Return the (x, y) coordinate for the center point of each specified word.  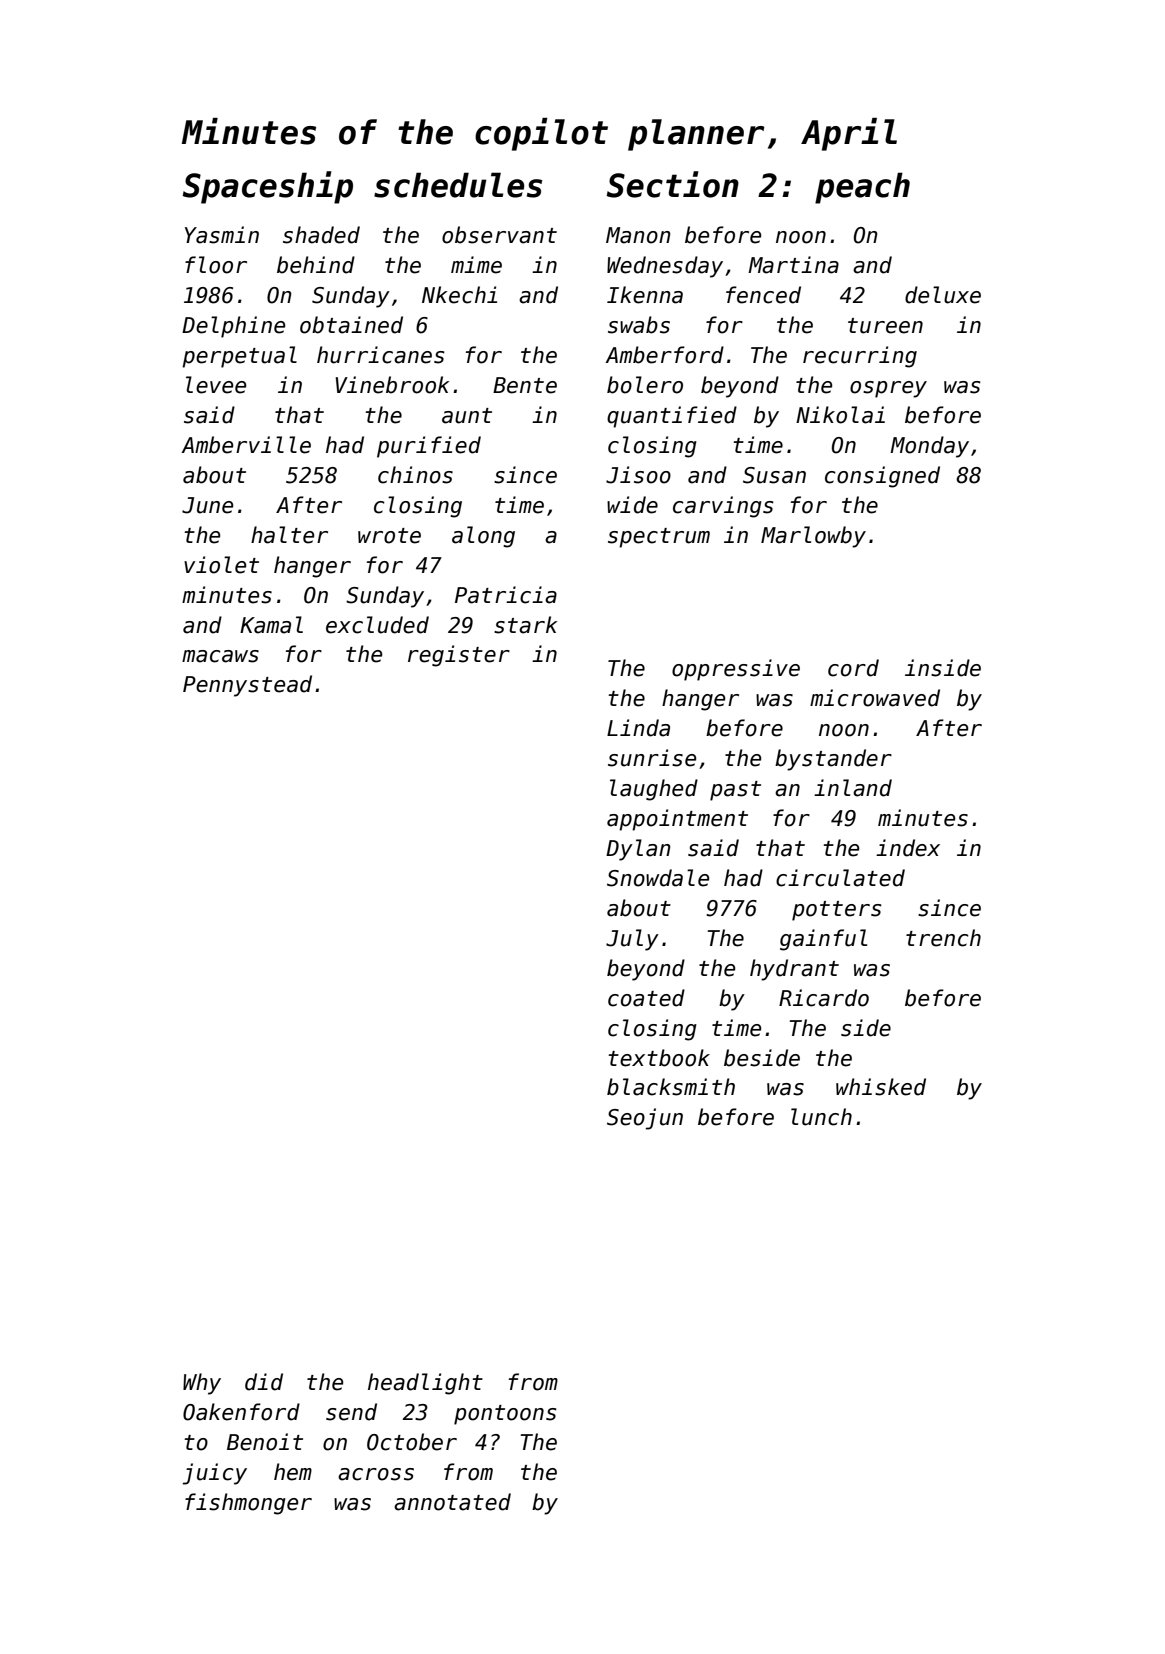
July (632, 940)
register (459, 656)
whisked (881, 1087)
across (376, 1474)
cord (853, 668)
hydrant (794, 970)
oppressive (736, 670)
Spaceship (267, 187)
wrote (389, 536)
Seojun (645, 1119)
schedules (458, 185)
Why (202, 1384)
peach (862, 188)
